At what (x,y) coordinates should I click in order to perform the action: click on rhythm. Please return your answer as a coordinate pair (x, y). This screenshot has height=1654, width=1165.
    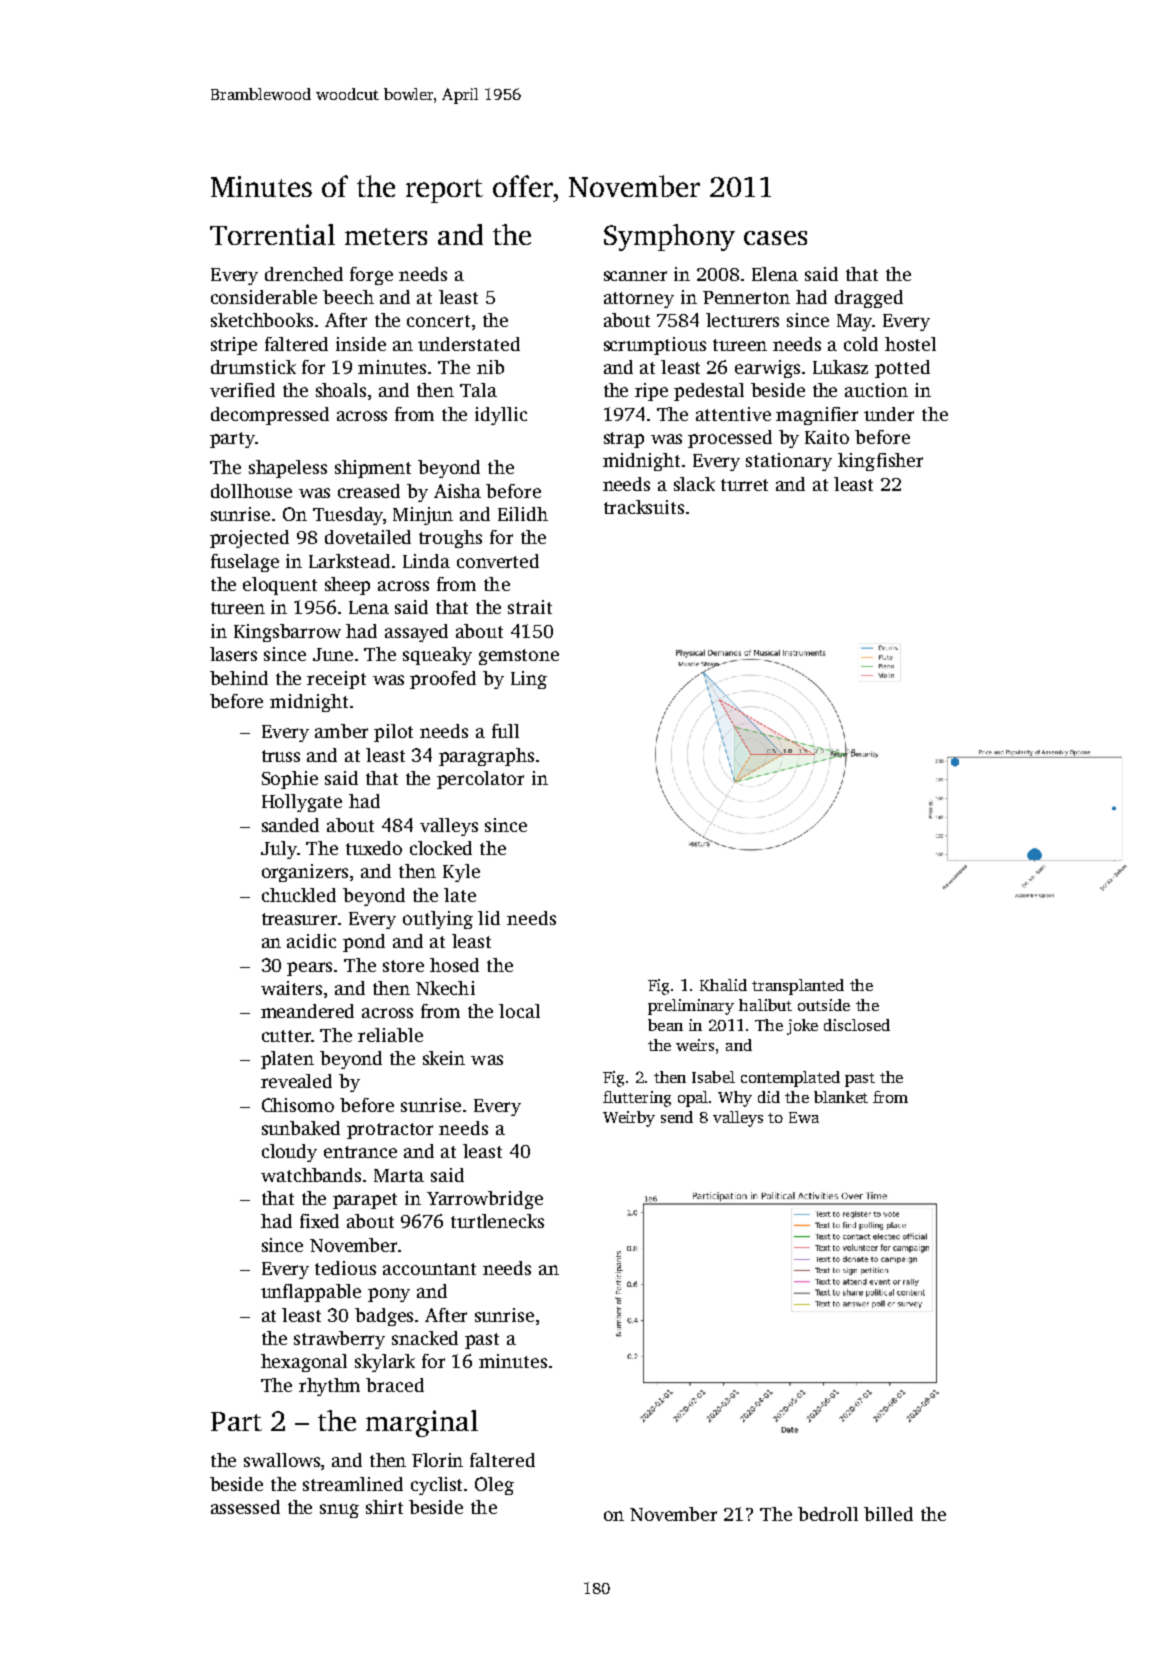
    Looking at the image, I should click on (329, 1387).
